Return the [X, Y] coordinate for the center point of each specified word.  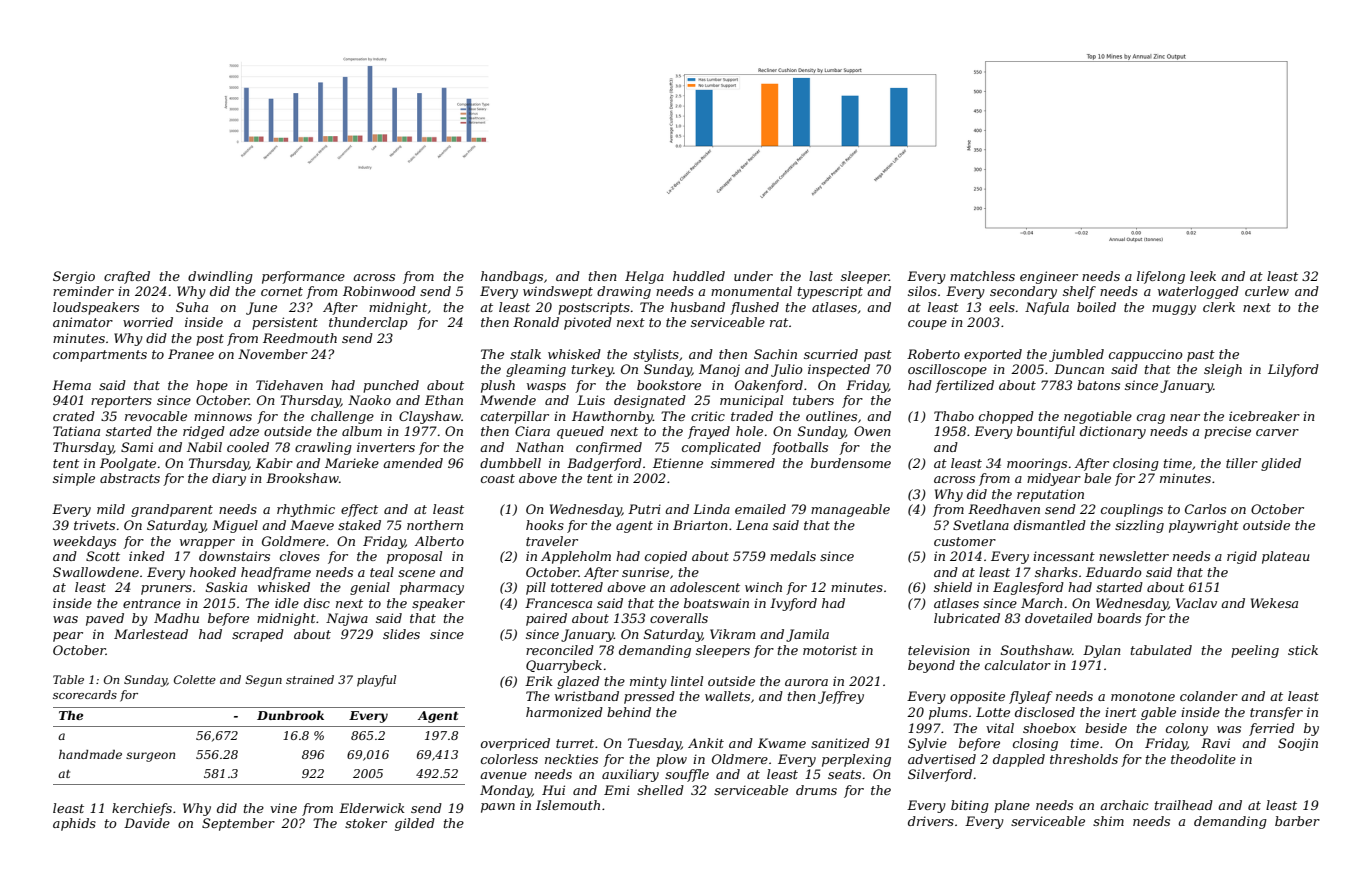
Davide [147, 823]
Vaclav [1196, 603]
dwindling [220, 277]
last [821, 276]
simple [74, 479]
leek [1203, 276]
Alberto [439, 541]
